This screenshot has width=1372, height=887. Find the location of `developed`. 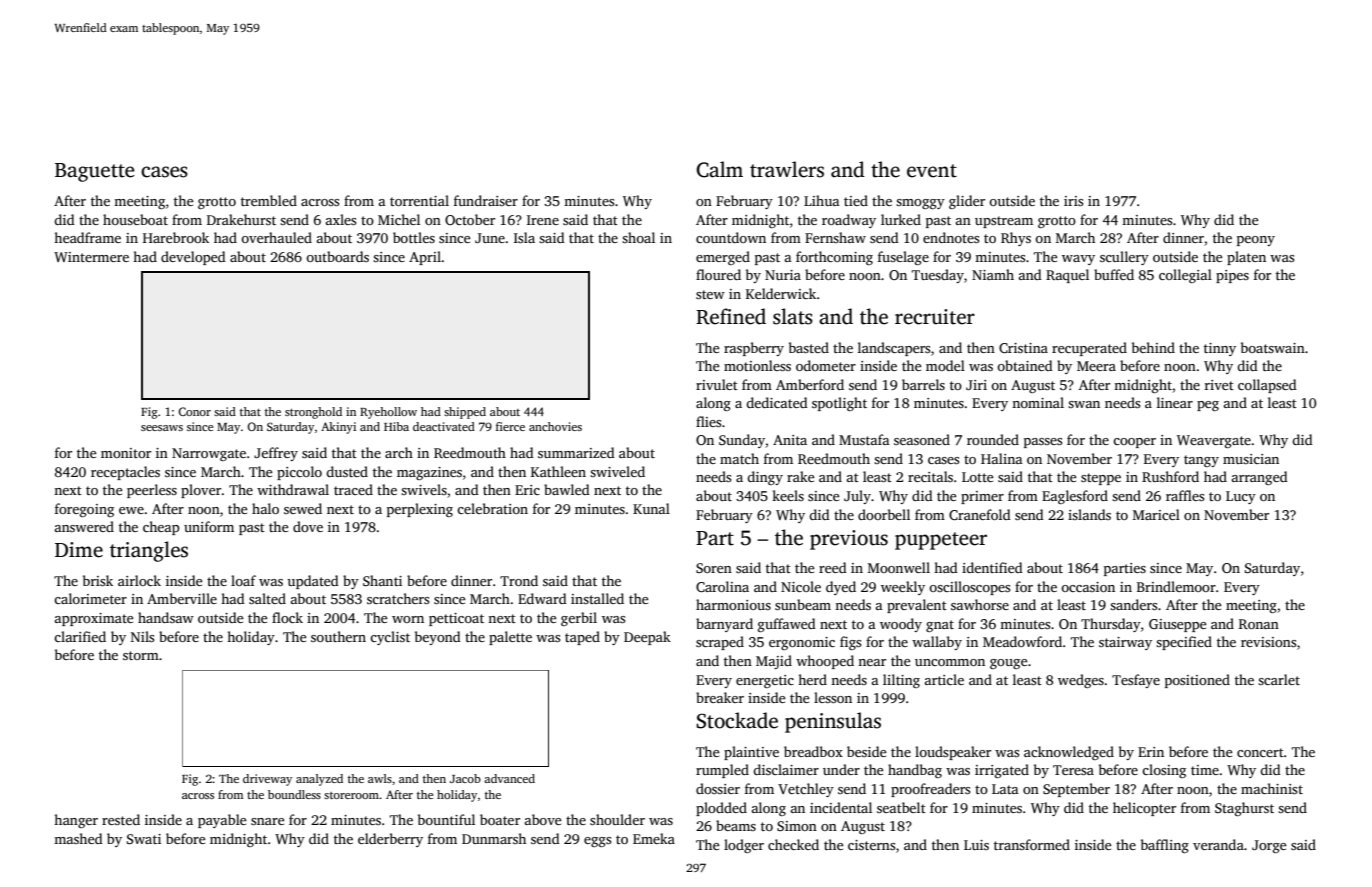

developed is located at coordinates (193, 258).
